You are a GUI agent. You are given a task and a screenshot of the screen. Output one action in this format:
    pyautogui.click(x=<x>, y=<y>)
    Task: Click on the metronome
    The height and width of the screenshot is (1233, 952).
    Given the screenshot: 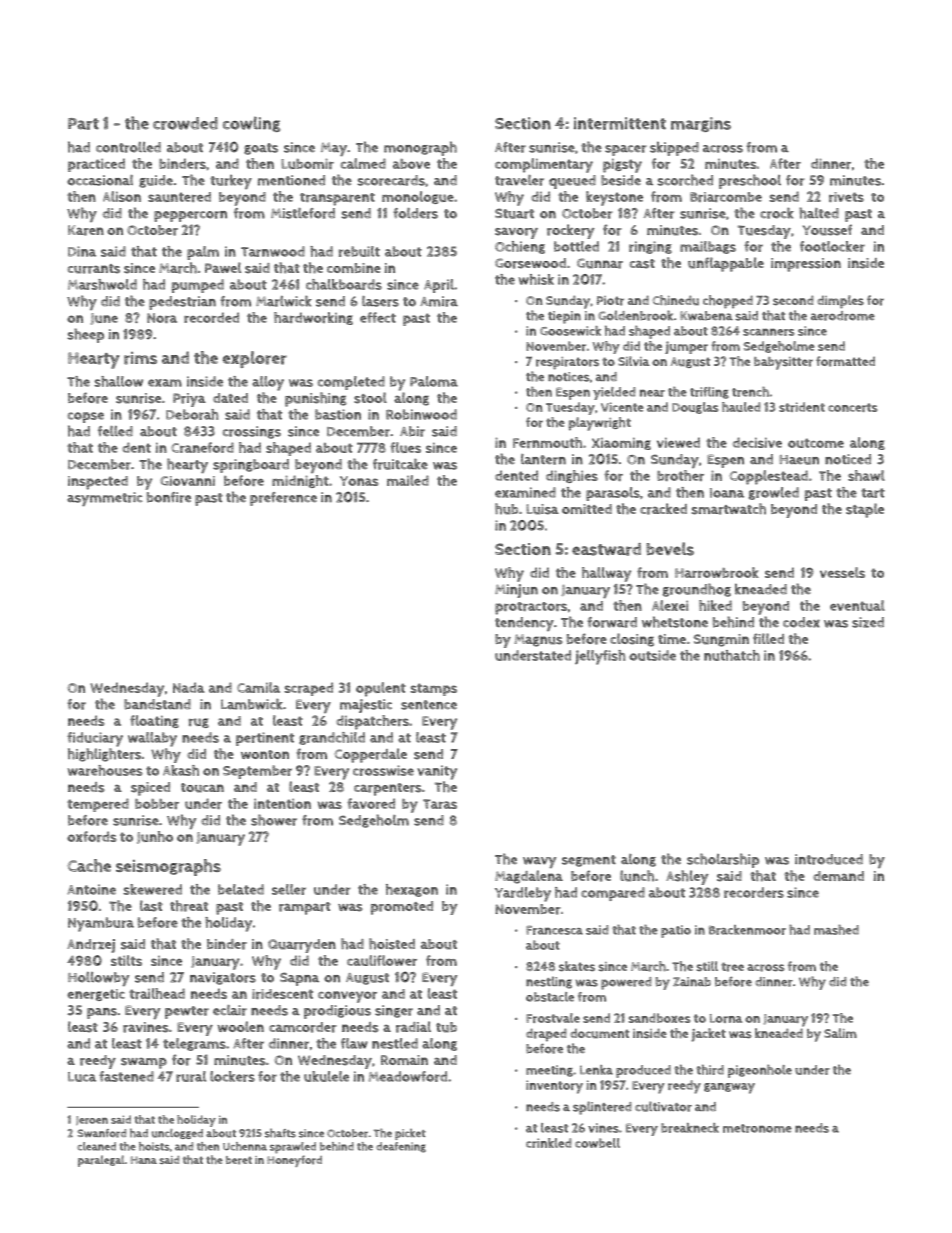 What is the action you would take?
    pyautogui.click(x=757, y=1128)
